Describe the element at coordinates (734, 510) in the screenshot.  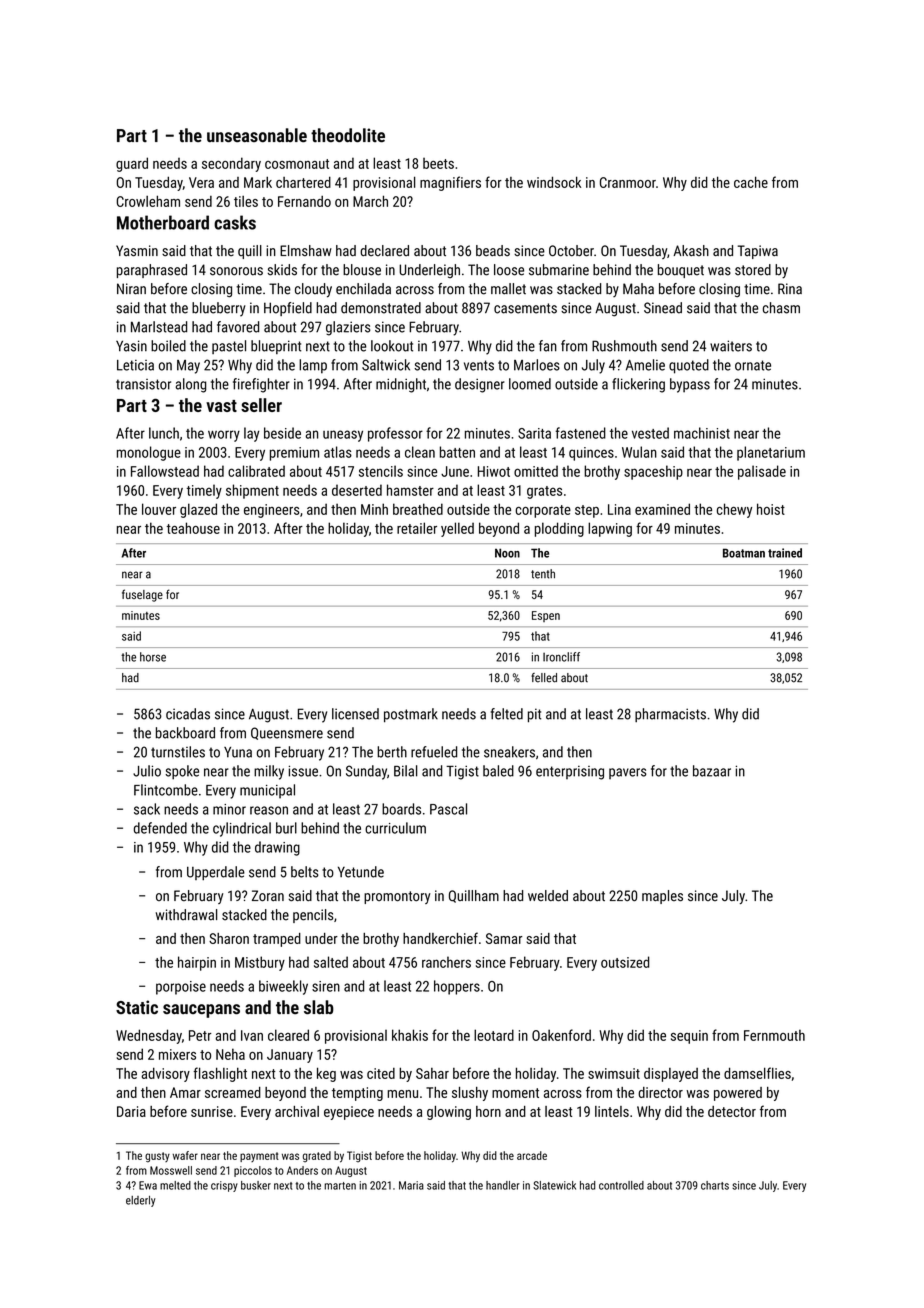
I see `chewy` at that location.
